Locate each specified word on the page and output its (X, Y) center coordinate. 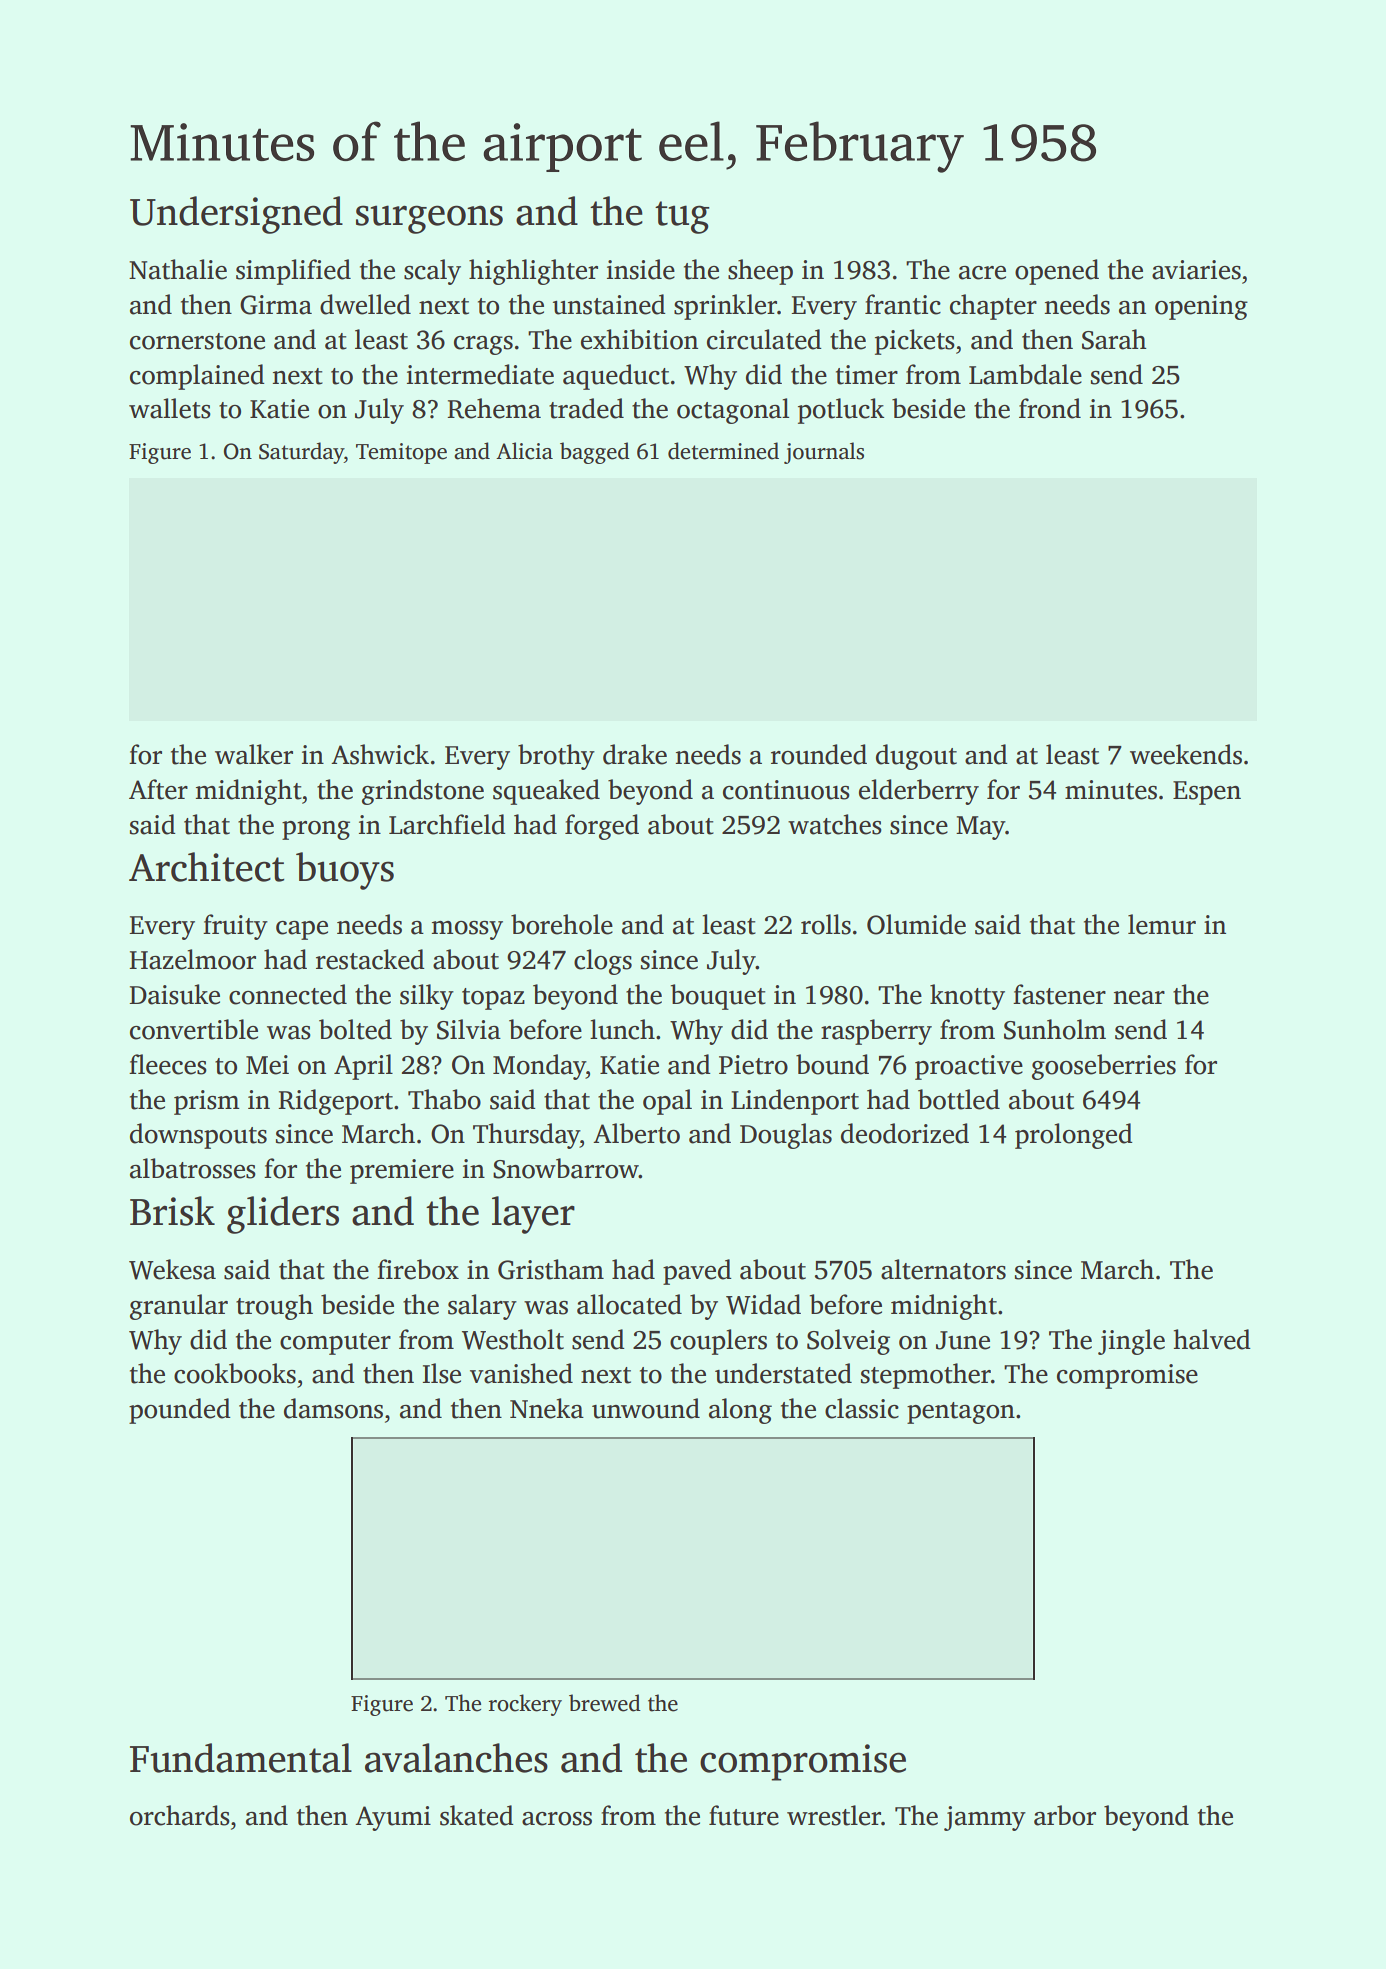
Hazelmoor (192, 959)
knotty (967, 997)
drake (635, 754)
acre (982, 273)
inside (641, 269)
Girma (276, 305)
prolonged (1074, 1136)
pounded (180, 1411)
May (981, 828)
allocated (629, 1304)
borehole (562, 924)
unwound (646, 1408)
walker (254, 754)
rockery (525, 1705)
